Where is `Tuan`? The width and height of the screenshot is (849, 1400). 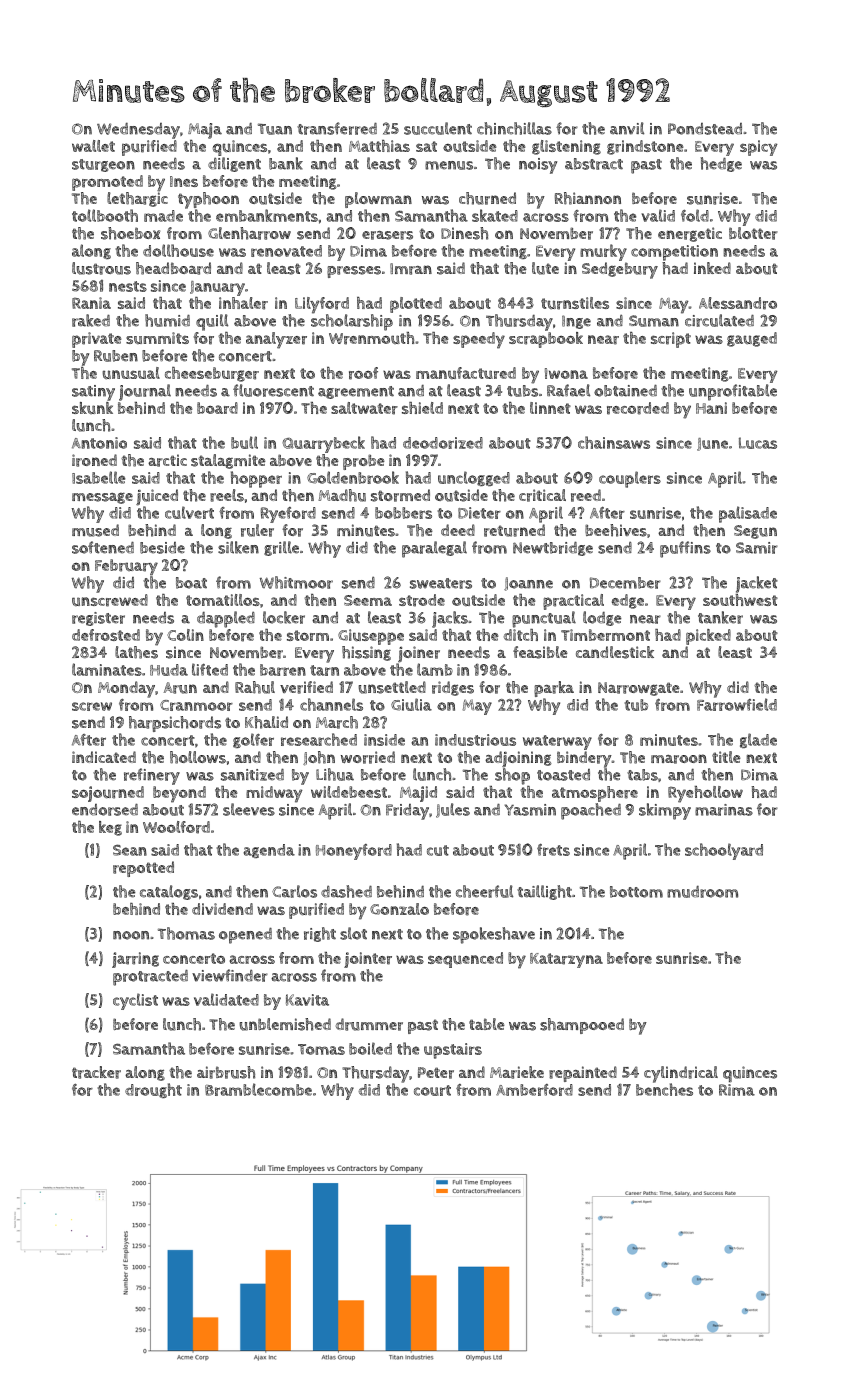 Tuan is located at coordinates (275, 129).
